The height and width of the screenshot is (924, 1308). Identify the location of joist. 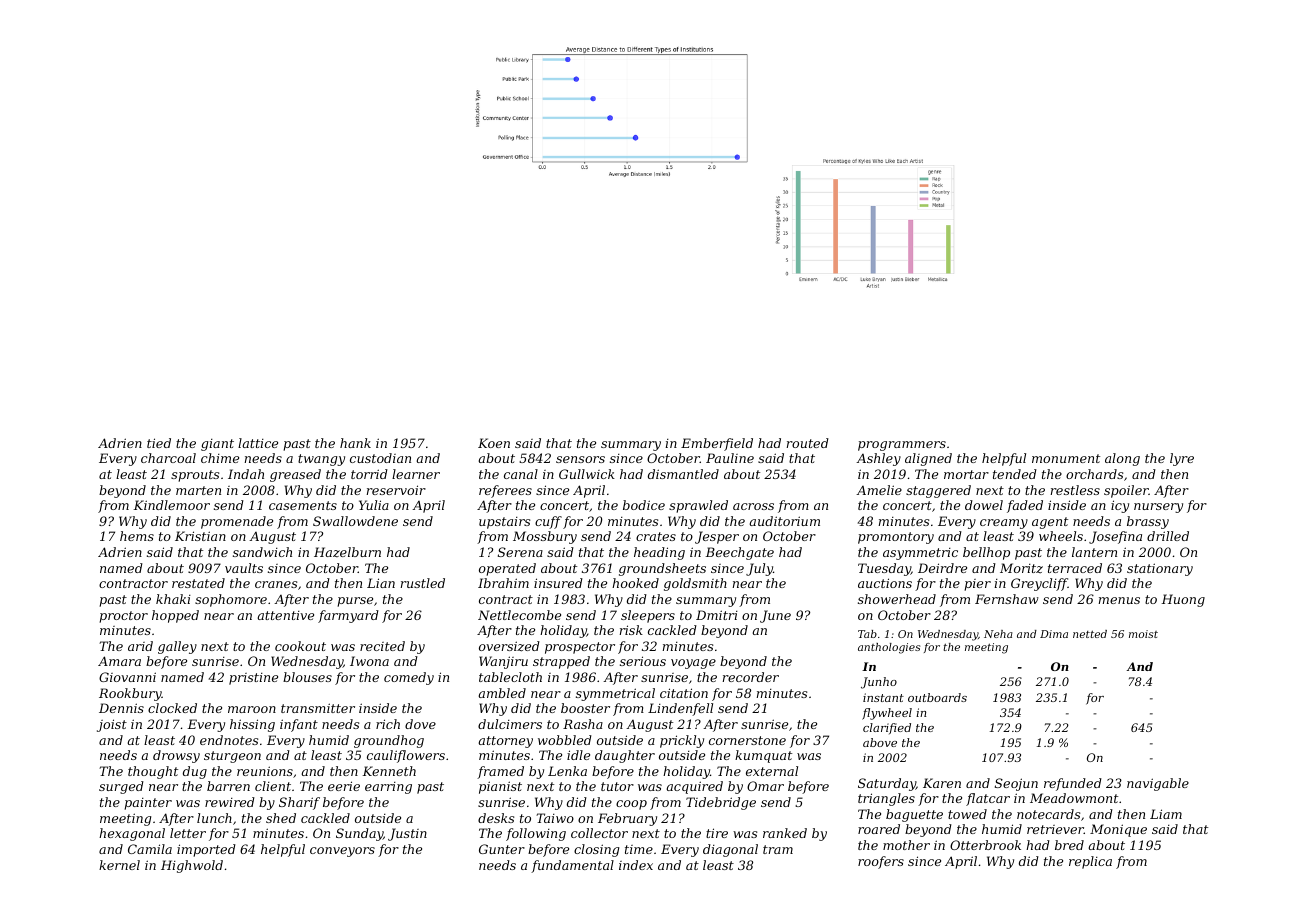
(112, 725).
